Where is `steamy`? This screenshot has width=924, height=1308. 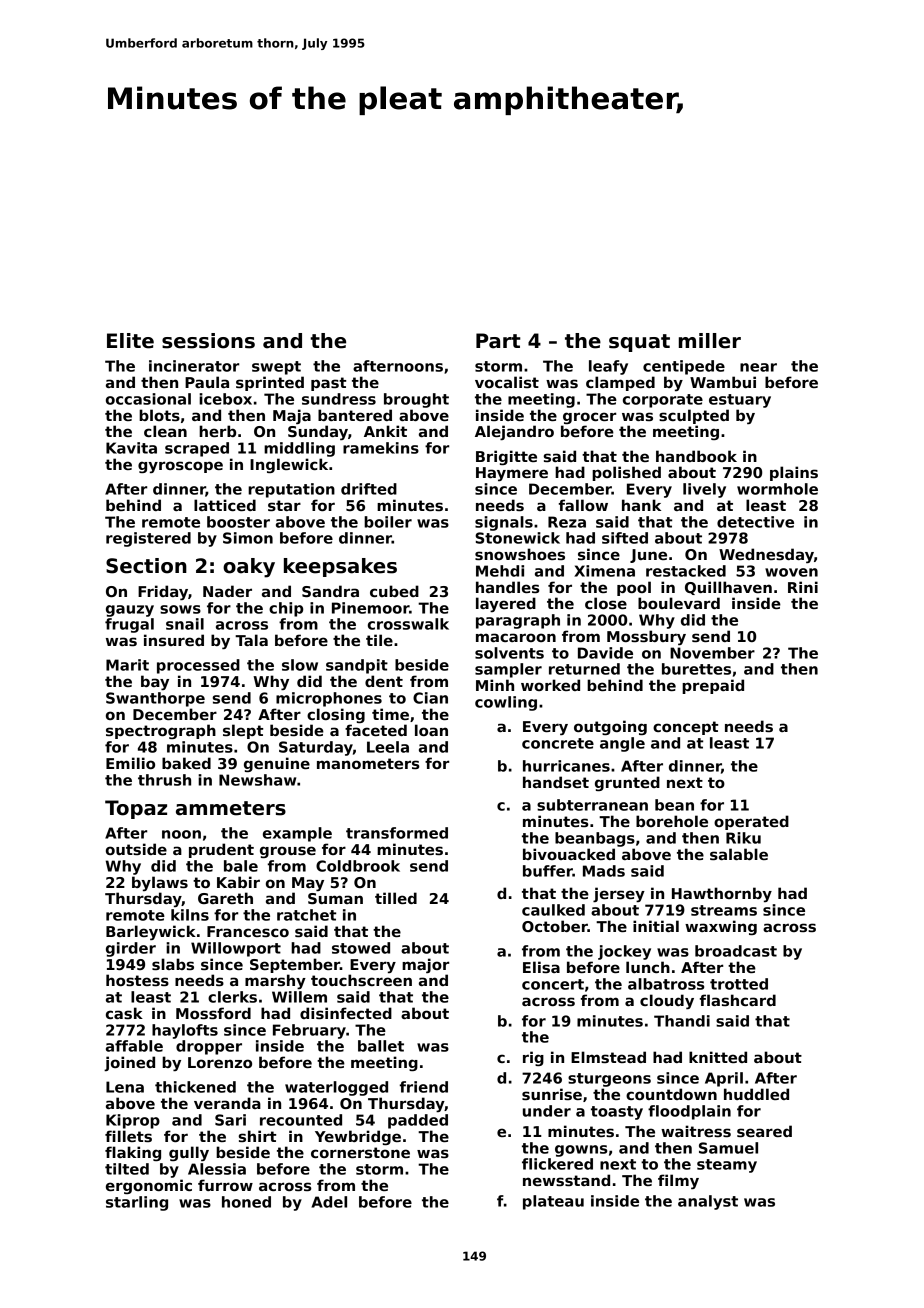
steamy is located at coordinates (727, 1166).
